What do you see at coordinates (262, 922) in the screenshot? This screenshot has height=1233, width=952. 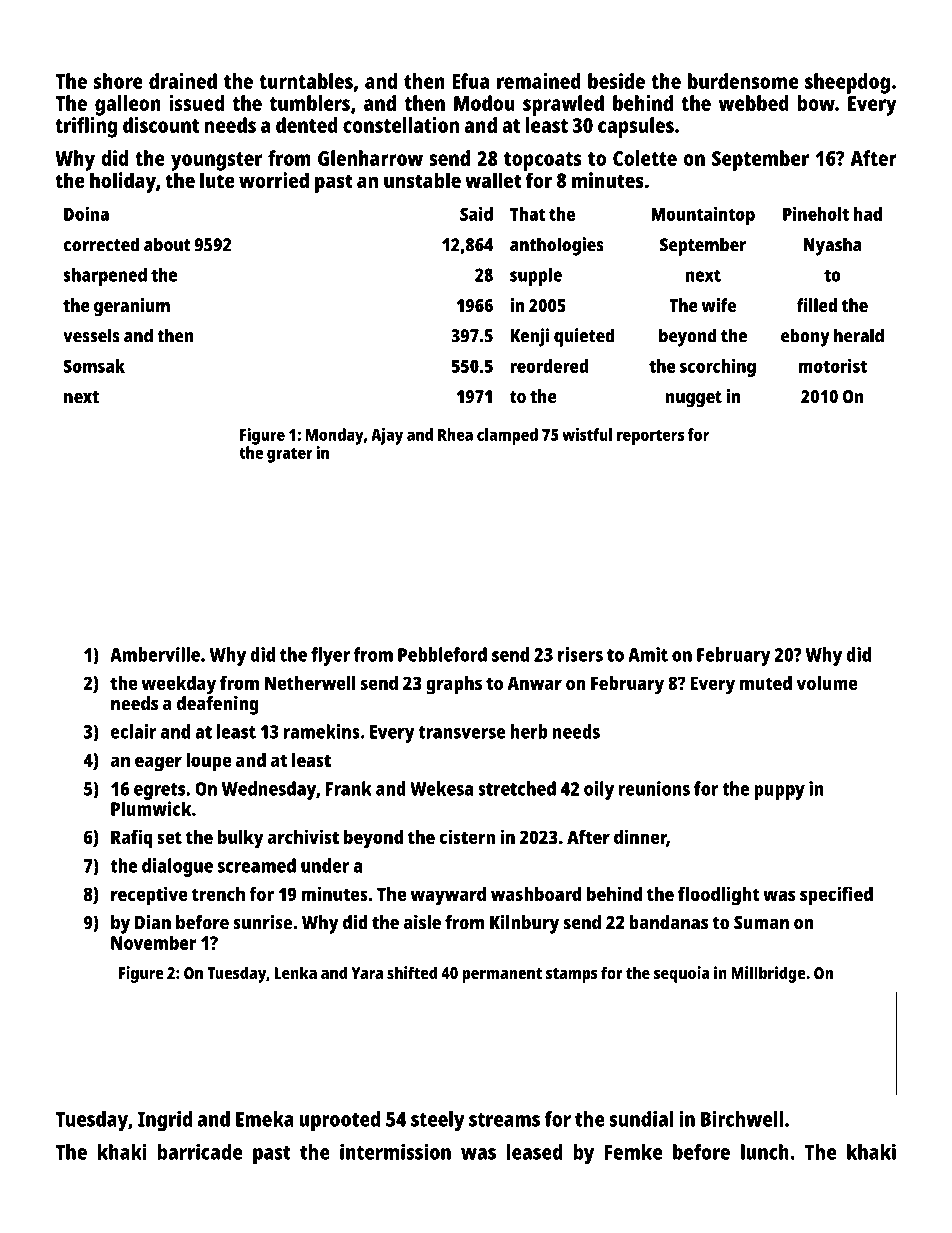 I see `sunrise` at bounding box center [262, 922].
